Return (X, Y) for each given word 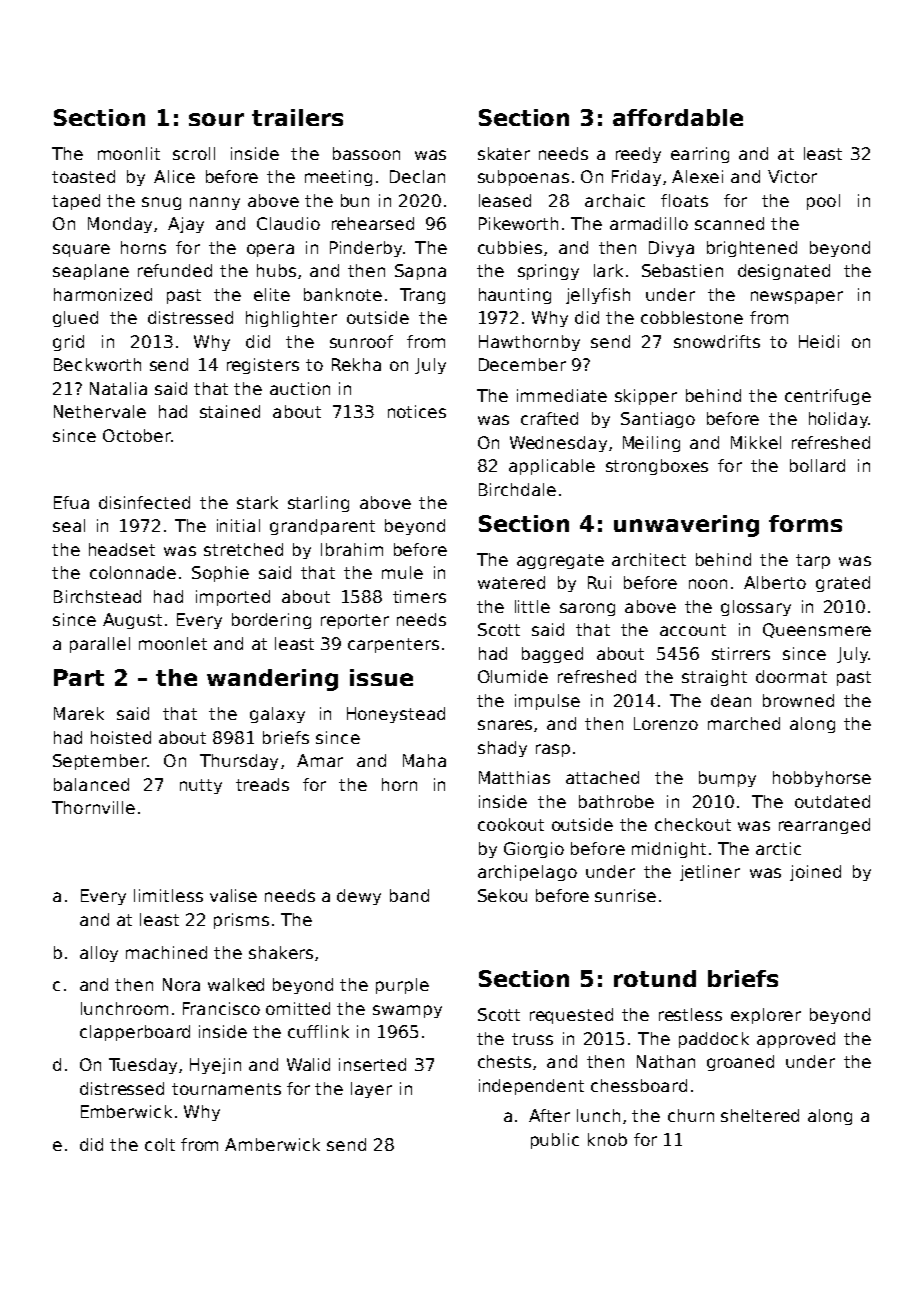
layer (371, 1090)
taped (76, 202)
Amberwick (272, 1144)
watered (511, 582)
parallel (100, 645)
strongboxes (657, 467)
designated (784, 272)
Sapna (420, 272)
